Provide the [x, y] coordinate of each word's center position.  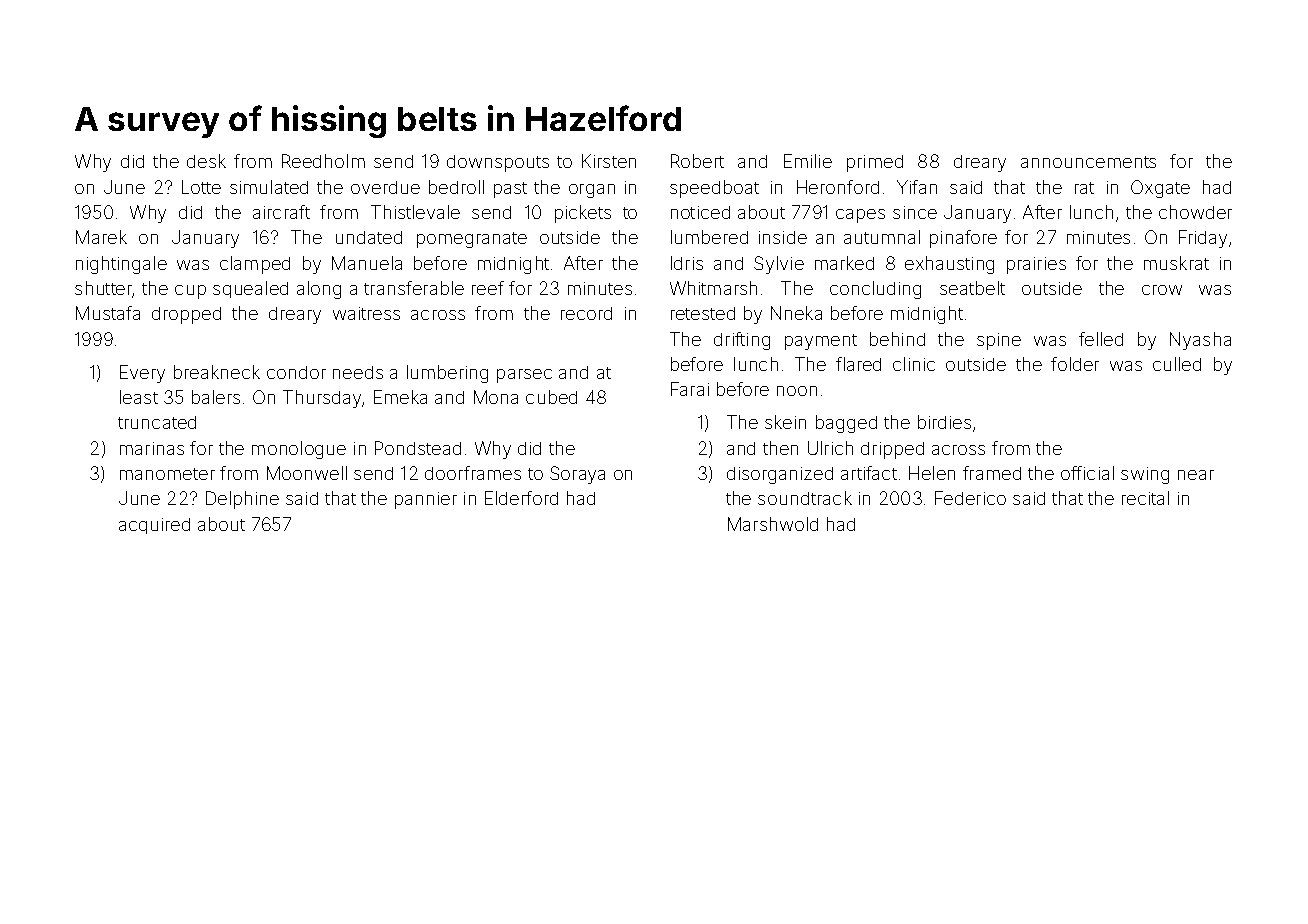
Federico [970, 498]
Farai [690, 389]
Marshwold [773, 524]
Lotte [201, 187]
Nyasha [1200, 341]
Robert [697, 161]
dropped [186, 315]
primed [875, 163]
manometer [167, 474]
